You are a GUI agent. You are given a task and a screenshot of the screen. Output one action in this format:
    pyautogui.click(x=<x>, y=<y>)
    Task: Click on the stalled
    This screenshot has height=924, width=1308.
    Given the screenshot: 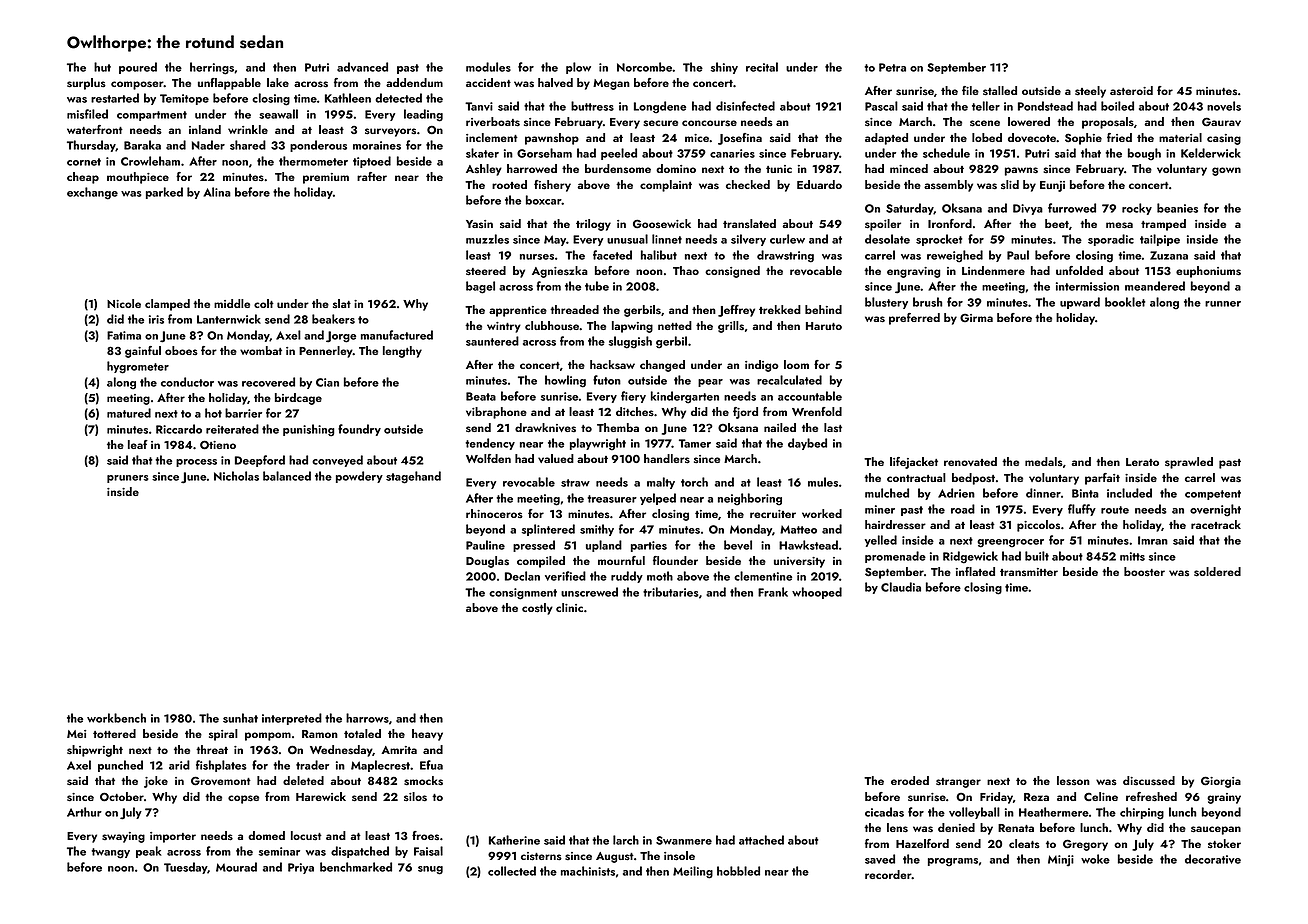 What is the action you would take?
    pyautogui.click(x=1000, y=91)
